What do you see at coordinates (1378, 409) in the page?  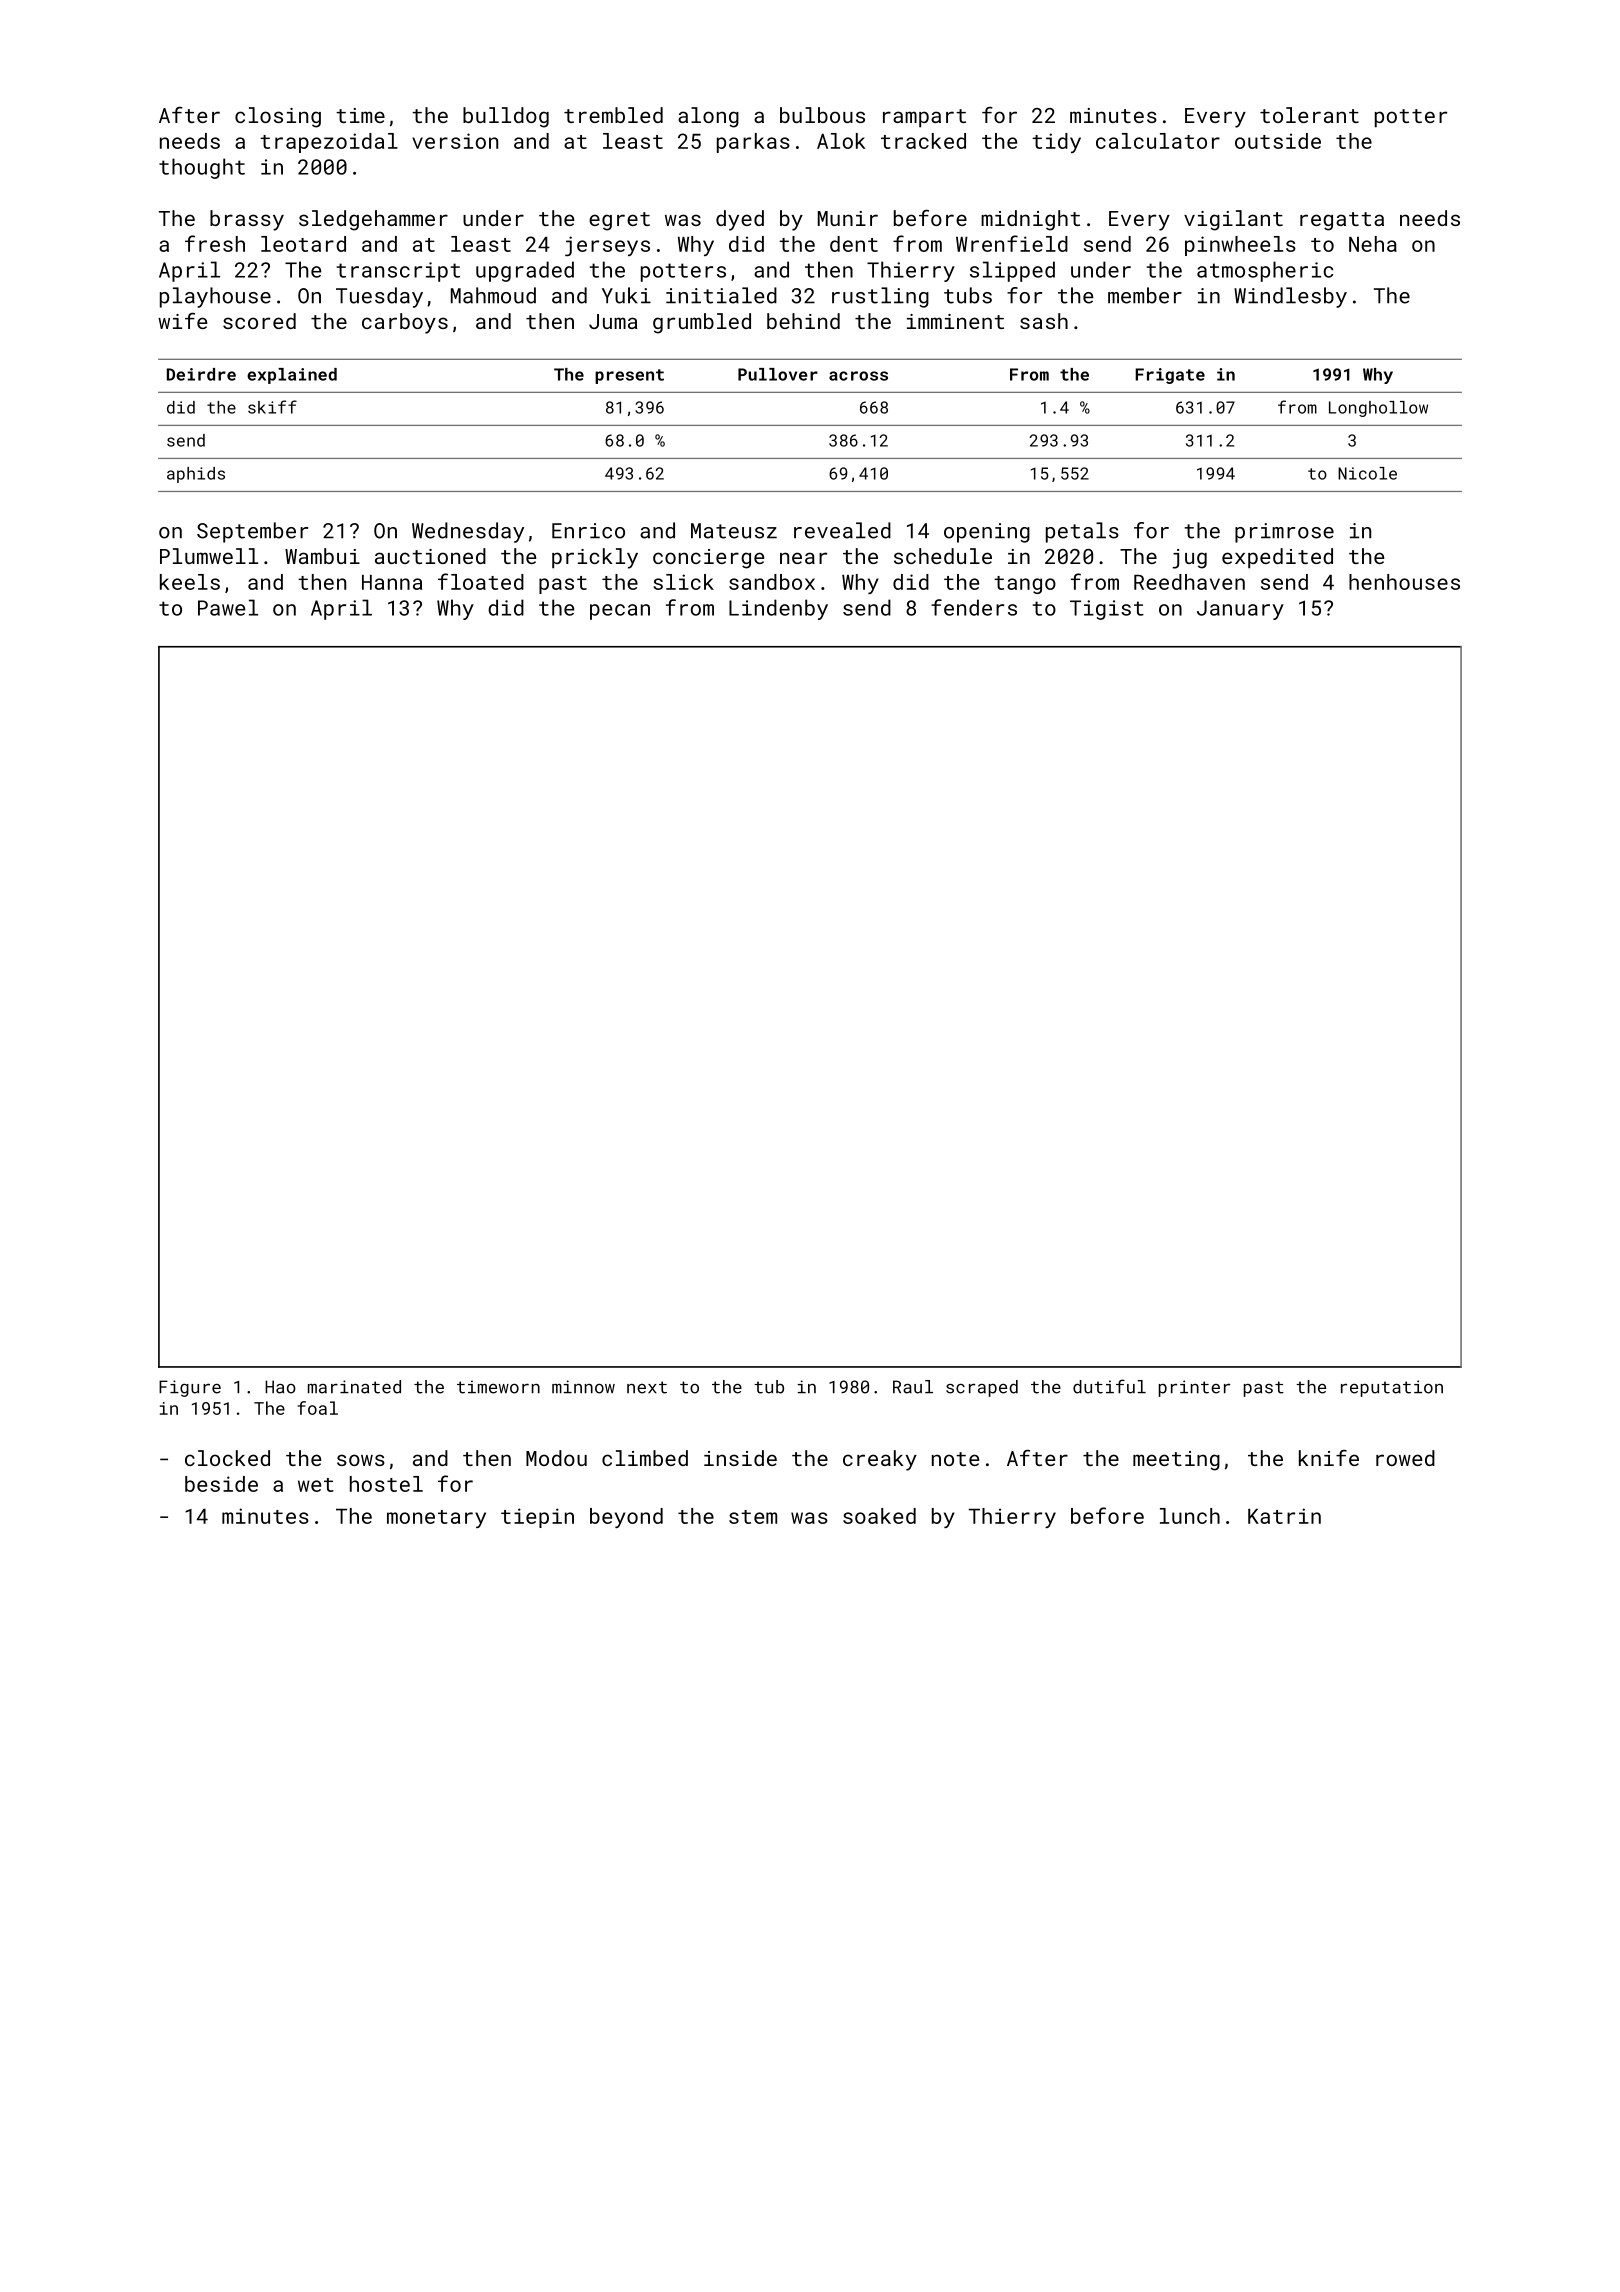 I see `Longhollow` at bounding box center [1378, 409].
